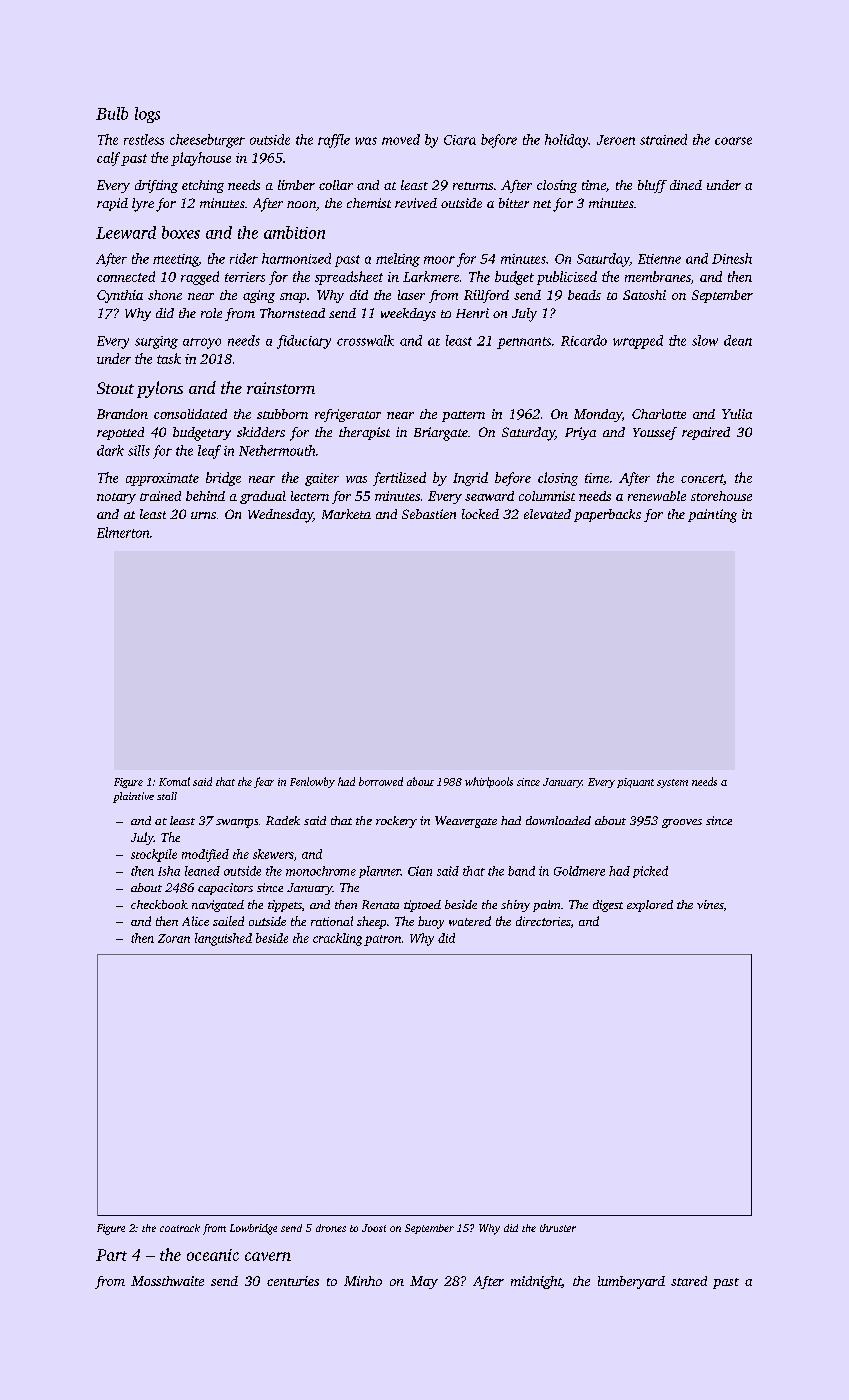 The height and width of the screenshot is (1400, 849). What do you see at coordinates (401, 139) in the screenshot?
I see `moved` at bounding box center [401, 139].
